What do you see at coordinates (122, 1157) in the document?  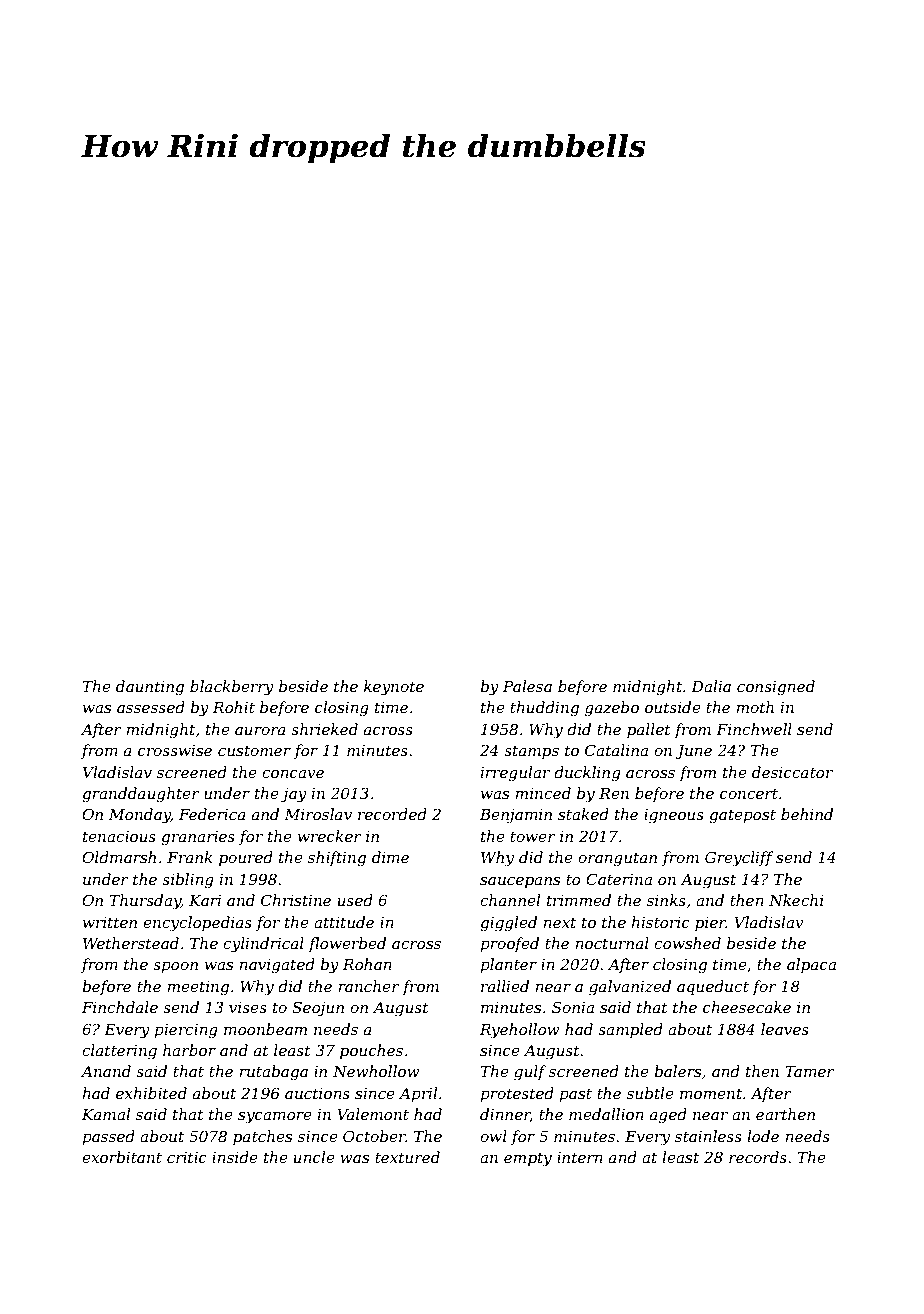 I see `exorbitant` at bounding box center [122, 1157].
